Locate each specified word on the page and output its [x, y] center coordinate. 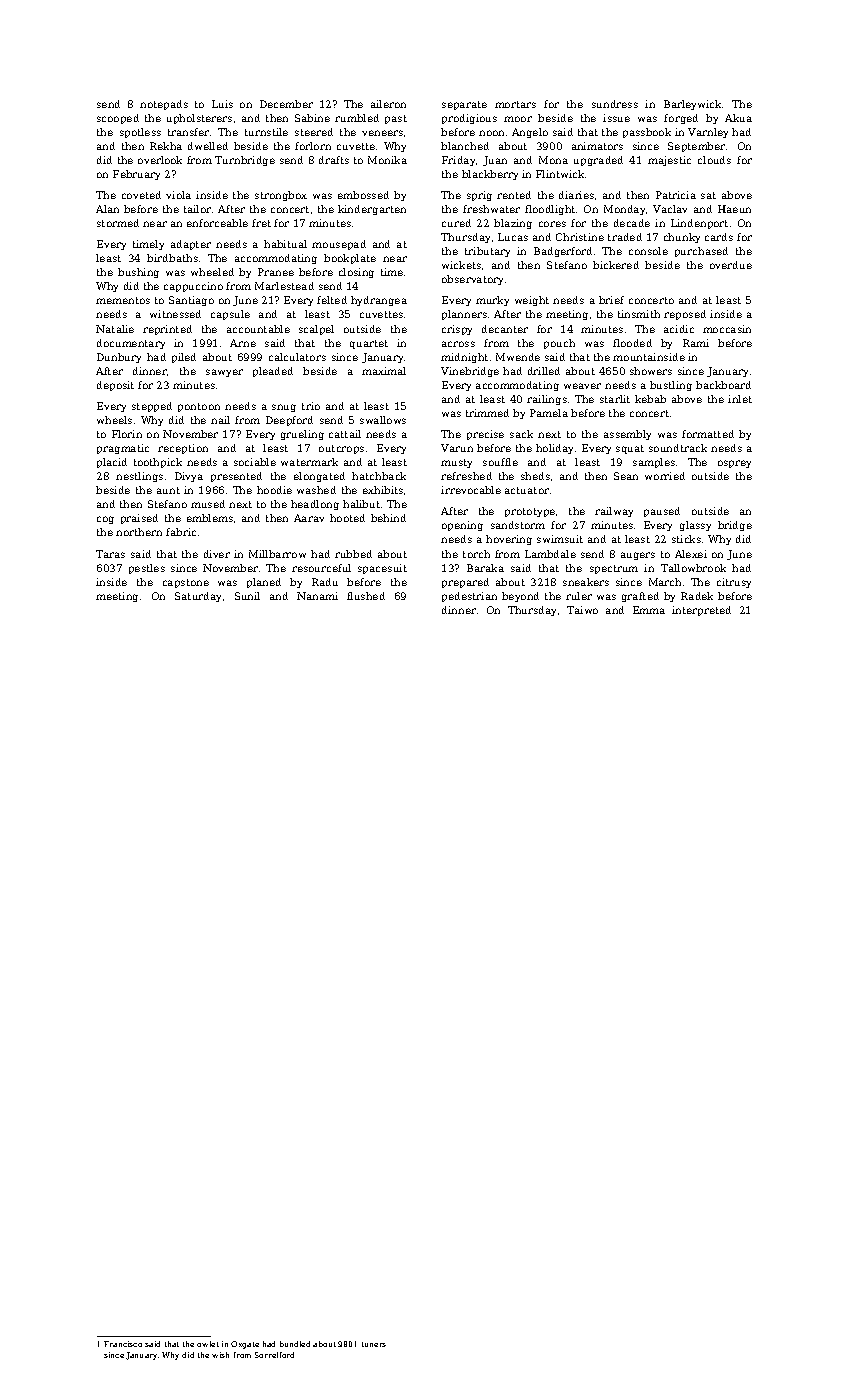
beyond [520, 597]
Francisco [123, 1344]
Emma [649, 610]
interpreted [701, 611]
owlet [208, 1344]
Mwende [518, 357]
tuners [374, 1344]
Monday [624, 210]
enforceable [217, 223]
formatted [708, 434]
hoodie [274, 490]
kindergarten [372, 210]
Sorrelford [274, 1355]
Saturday [198, 597]
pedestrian [469, 597]
